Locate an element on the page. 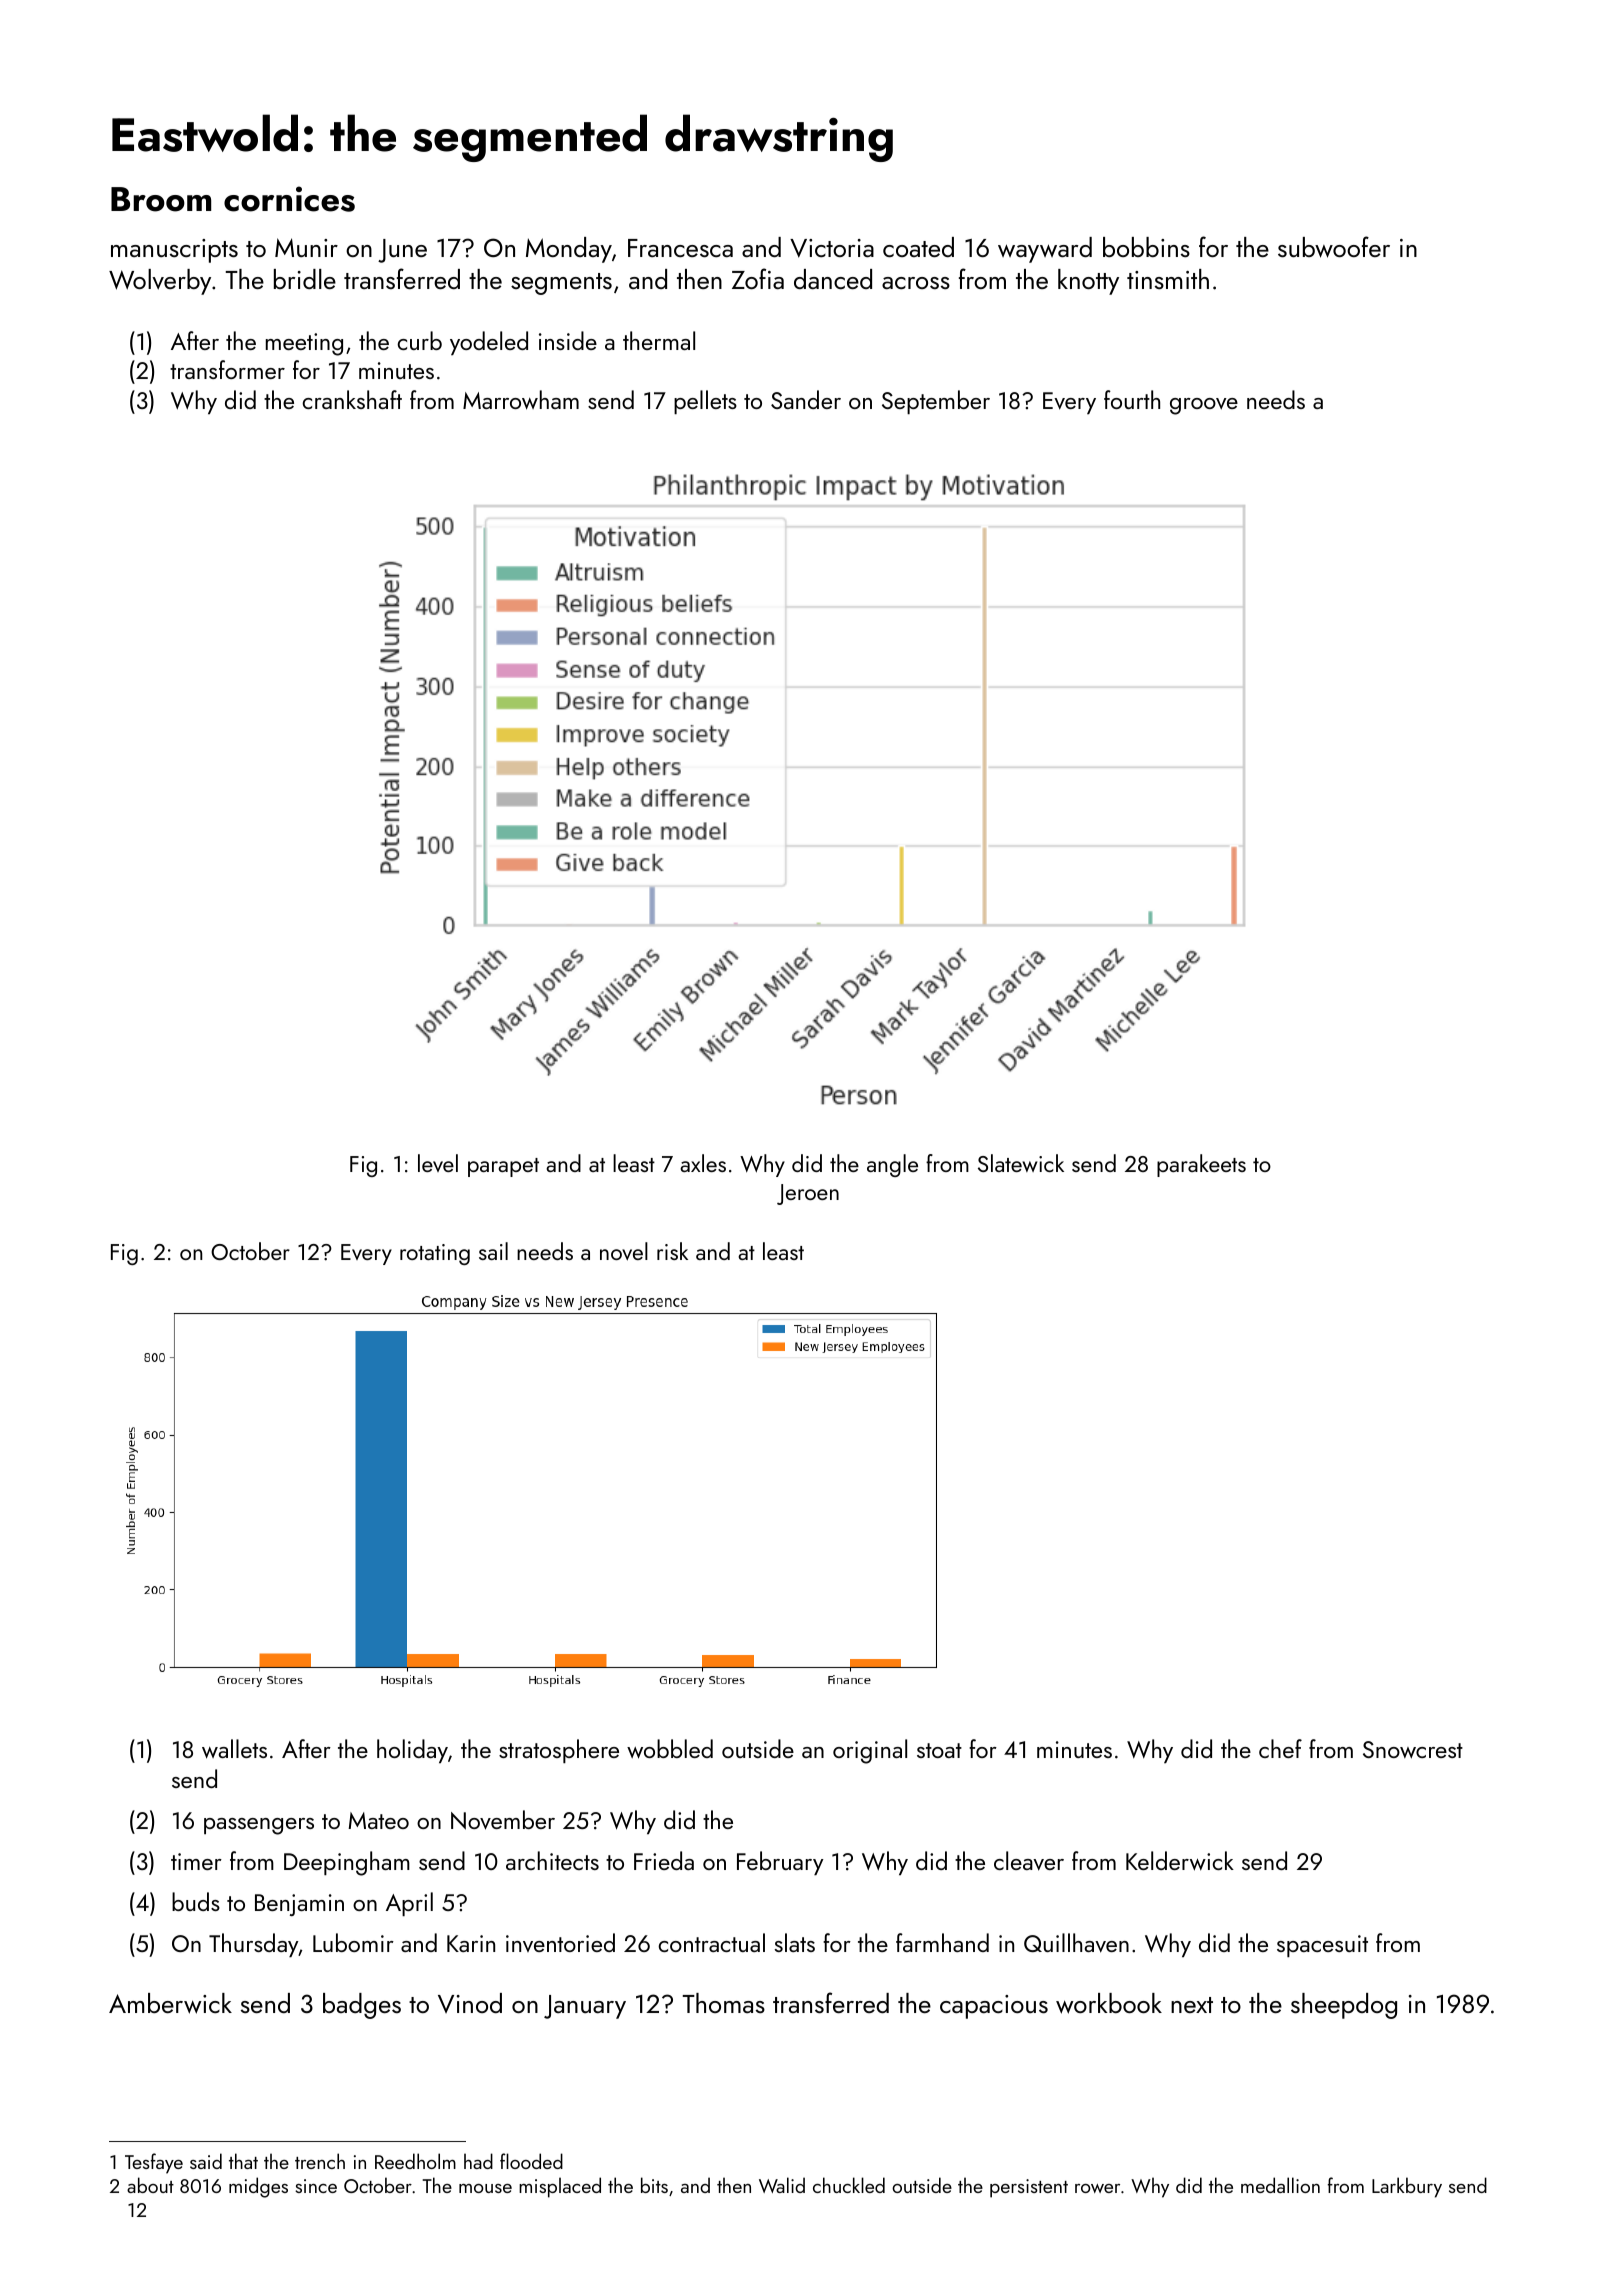  Sander is located at coordinates (806, 399).
